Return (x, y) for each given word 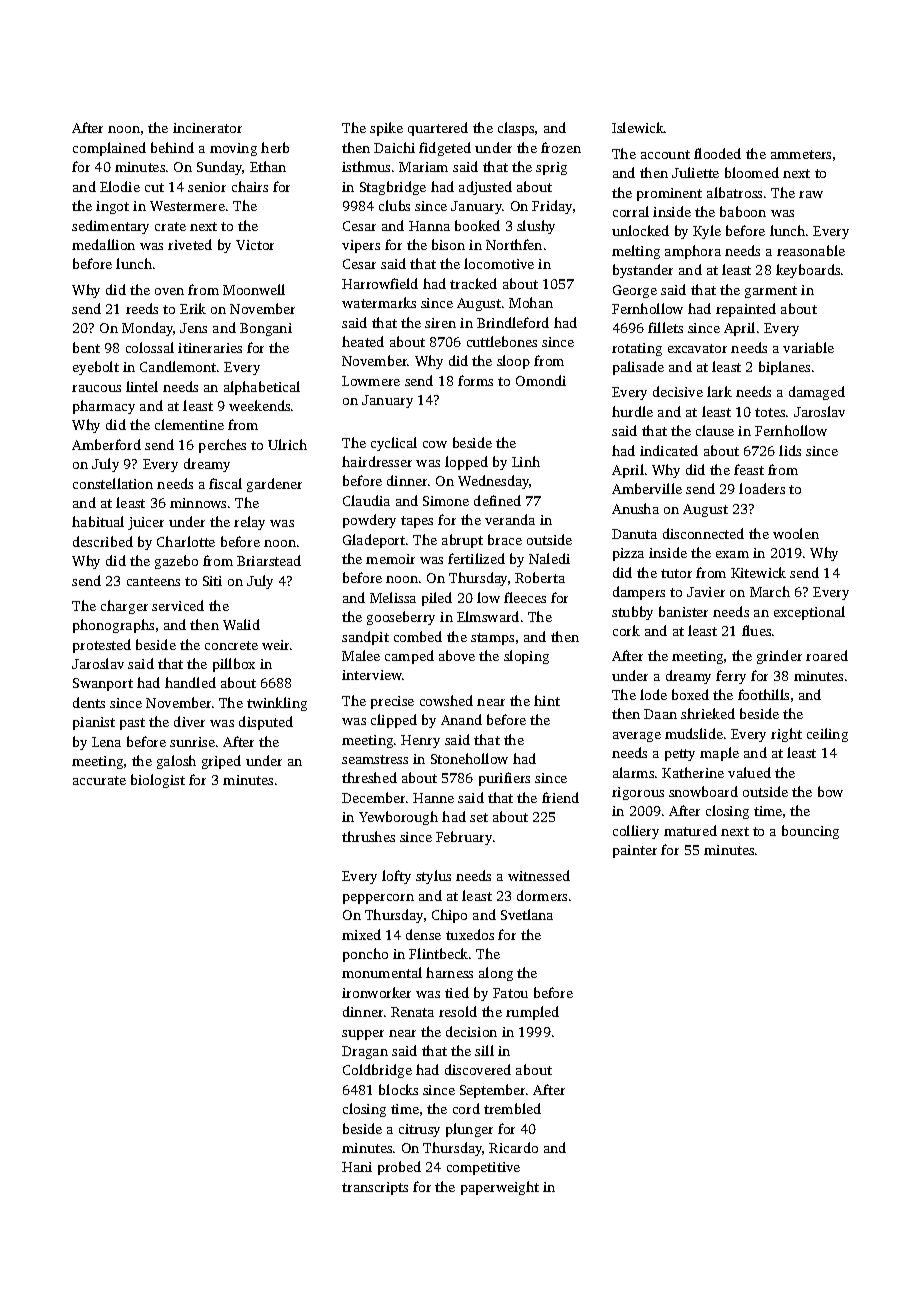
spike (386, 129)
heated (363, 341)
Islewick (638, 127)
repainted (746, 310)
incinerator (207, 128)
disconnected (703, 533)
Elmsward (488, 616)
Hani (357, 1167)
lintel (142, 386)
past (132, 724)
